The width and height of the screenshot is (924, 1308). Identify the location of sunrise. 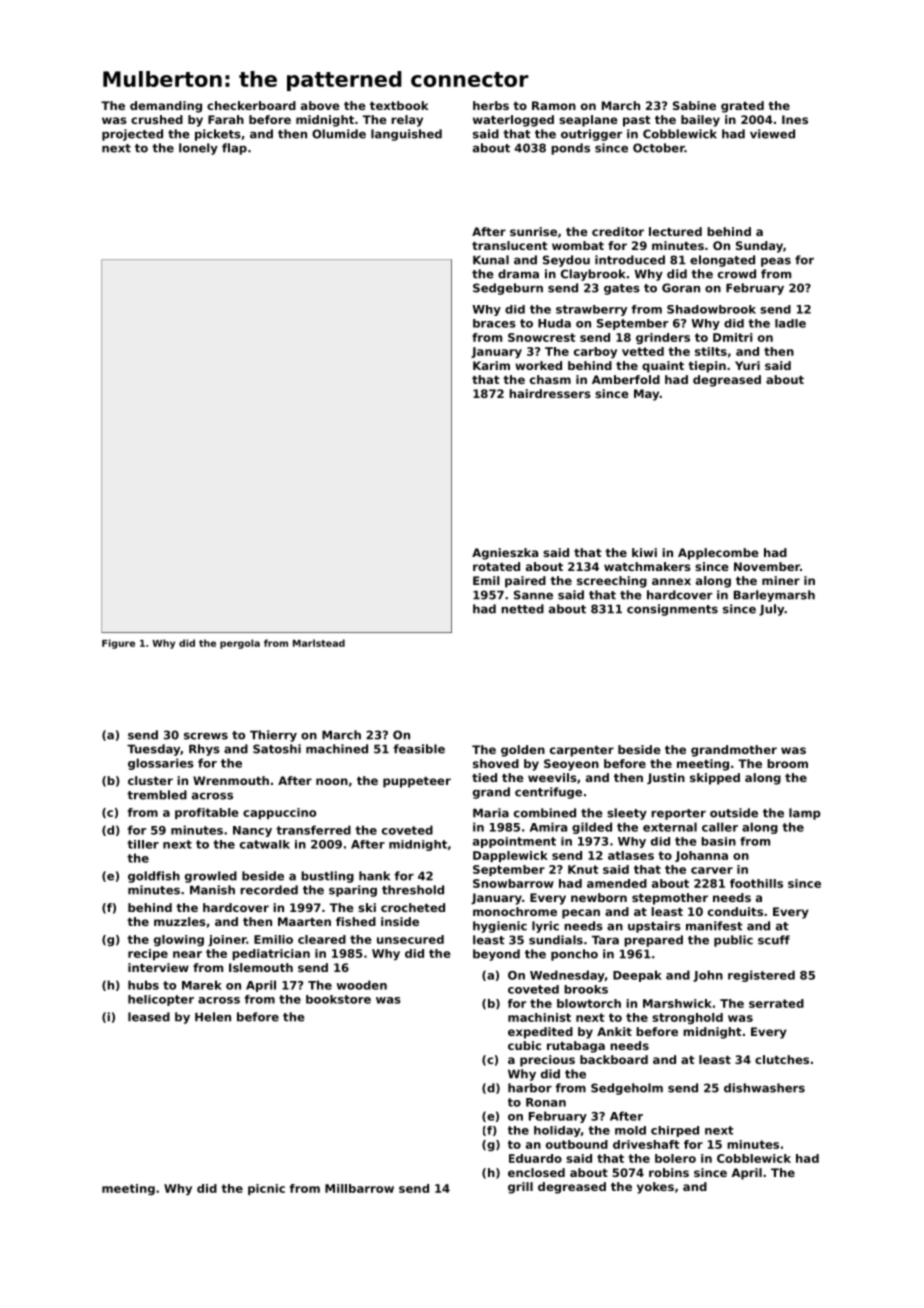
(533, 231).
